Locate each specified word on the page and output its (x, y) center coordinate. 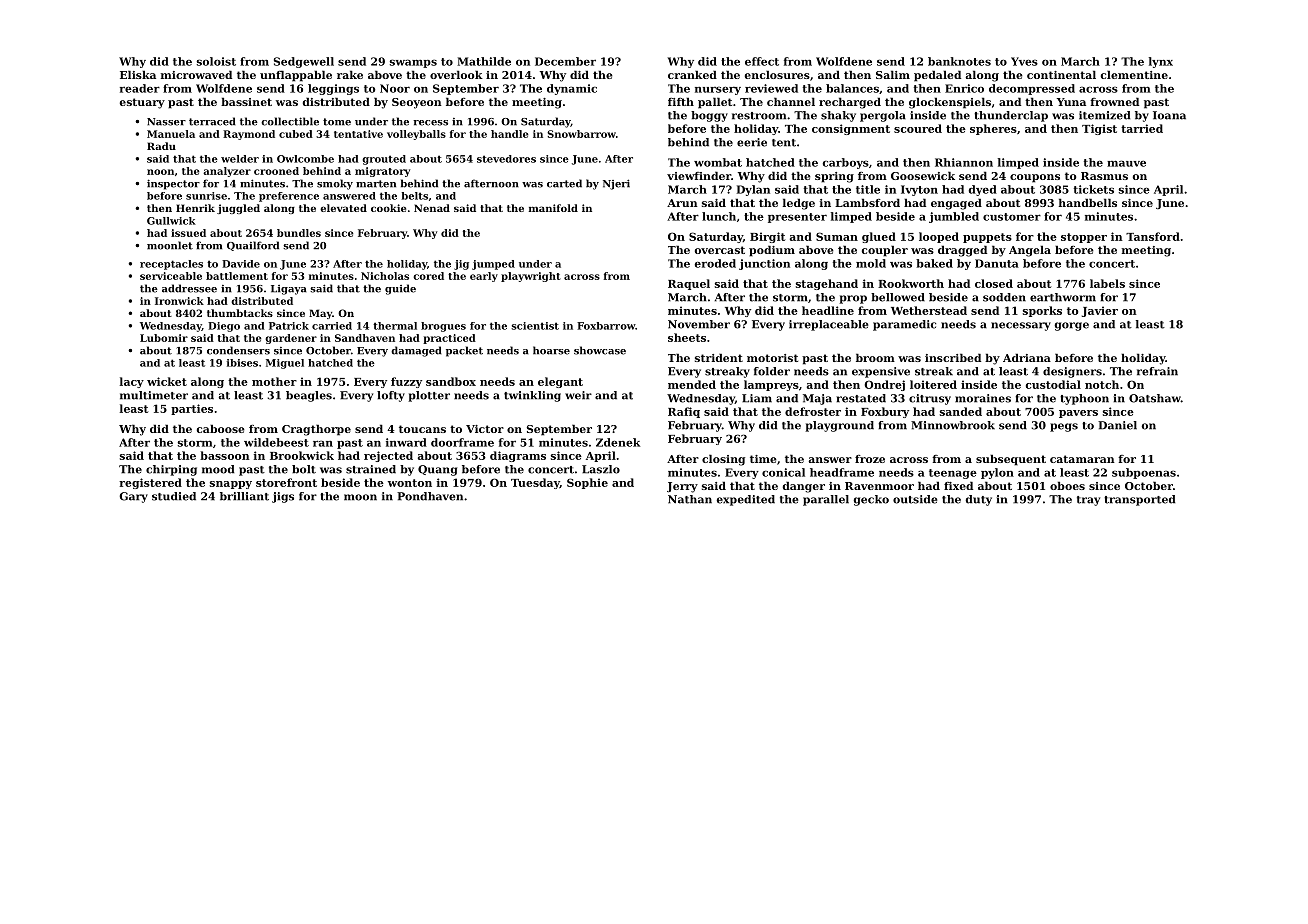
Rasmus (1104, 176)
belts (414, 196)
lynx (1161, 62)
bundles (299, 233)
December (565, 61)
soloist (216, 61)
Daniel (1117, 425)
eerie (752, 142)
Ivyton (919, 190)
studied (174, 496)
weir (578, 395)
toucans (422, 429)
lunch (719, 216)
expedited (745, 500)
